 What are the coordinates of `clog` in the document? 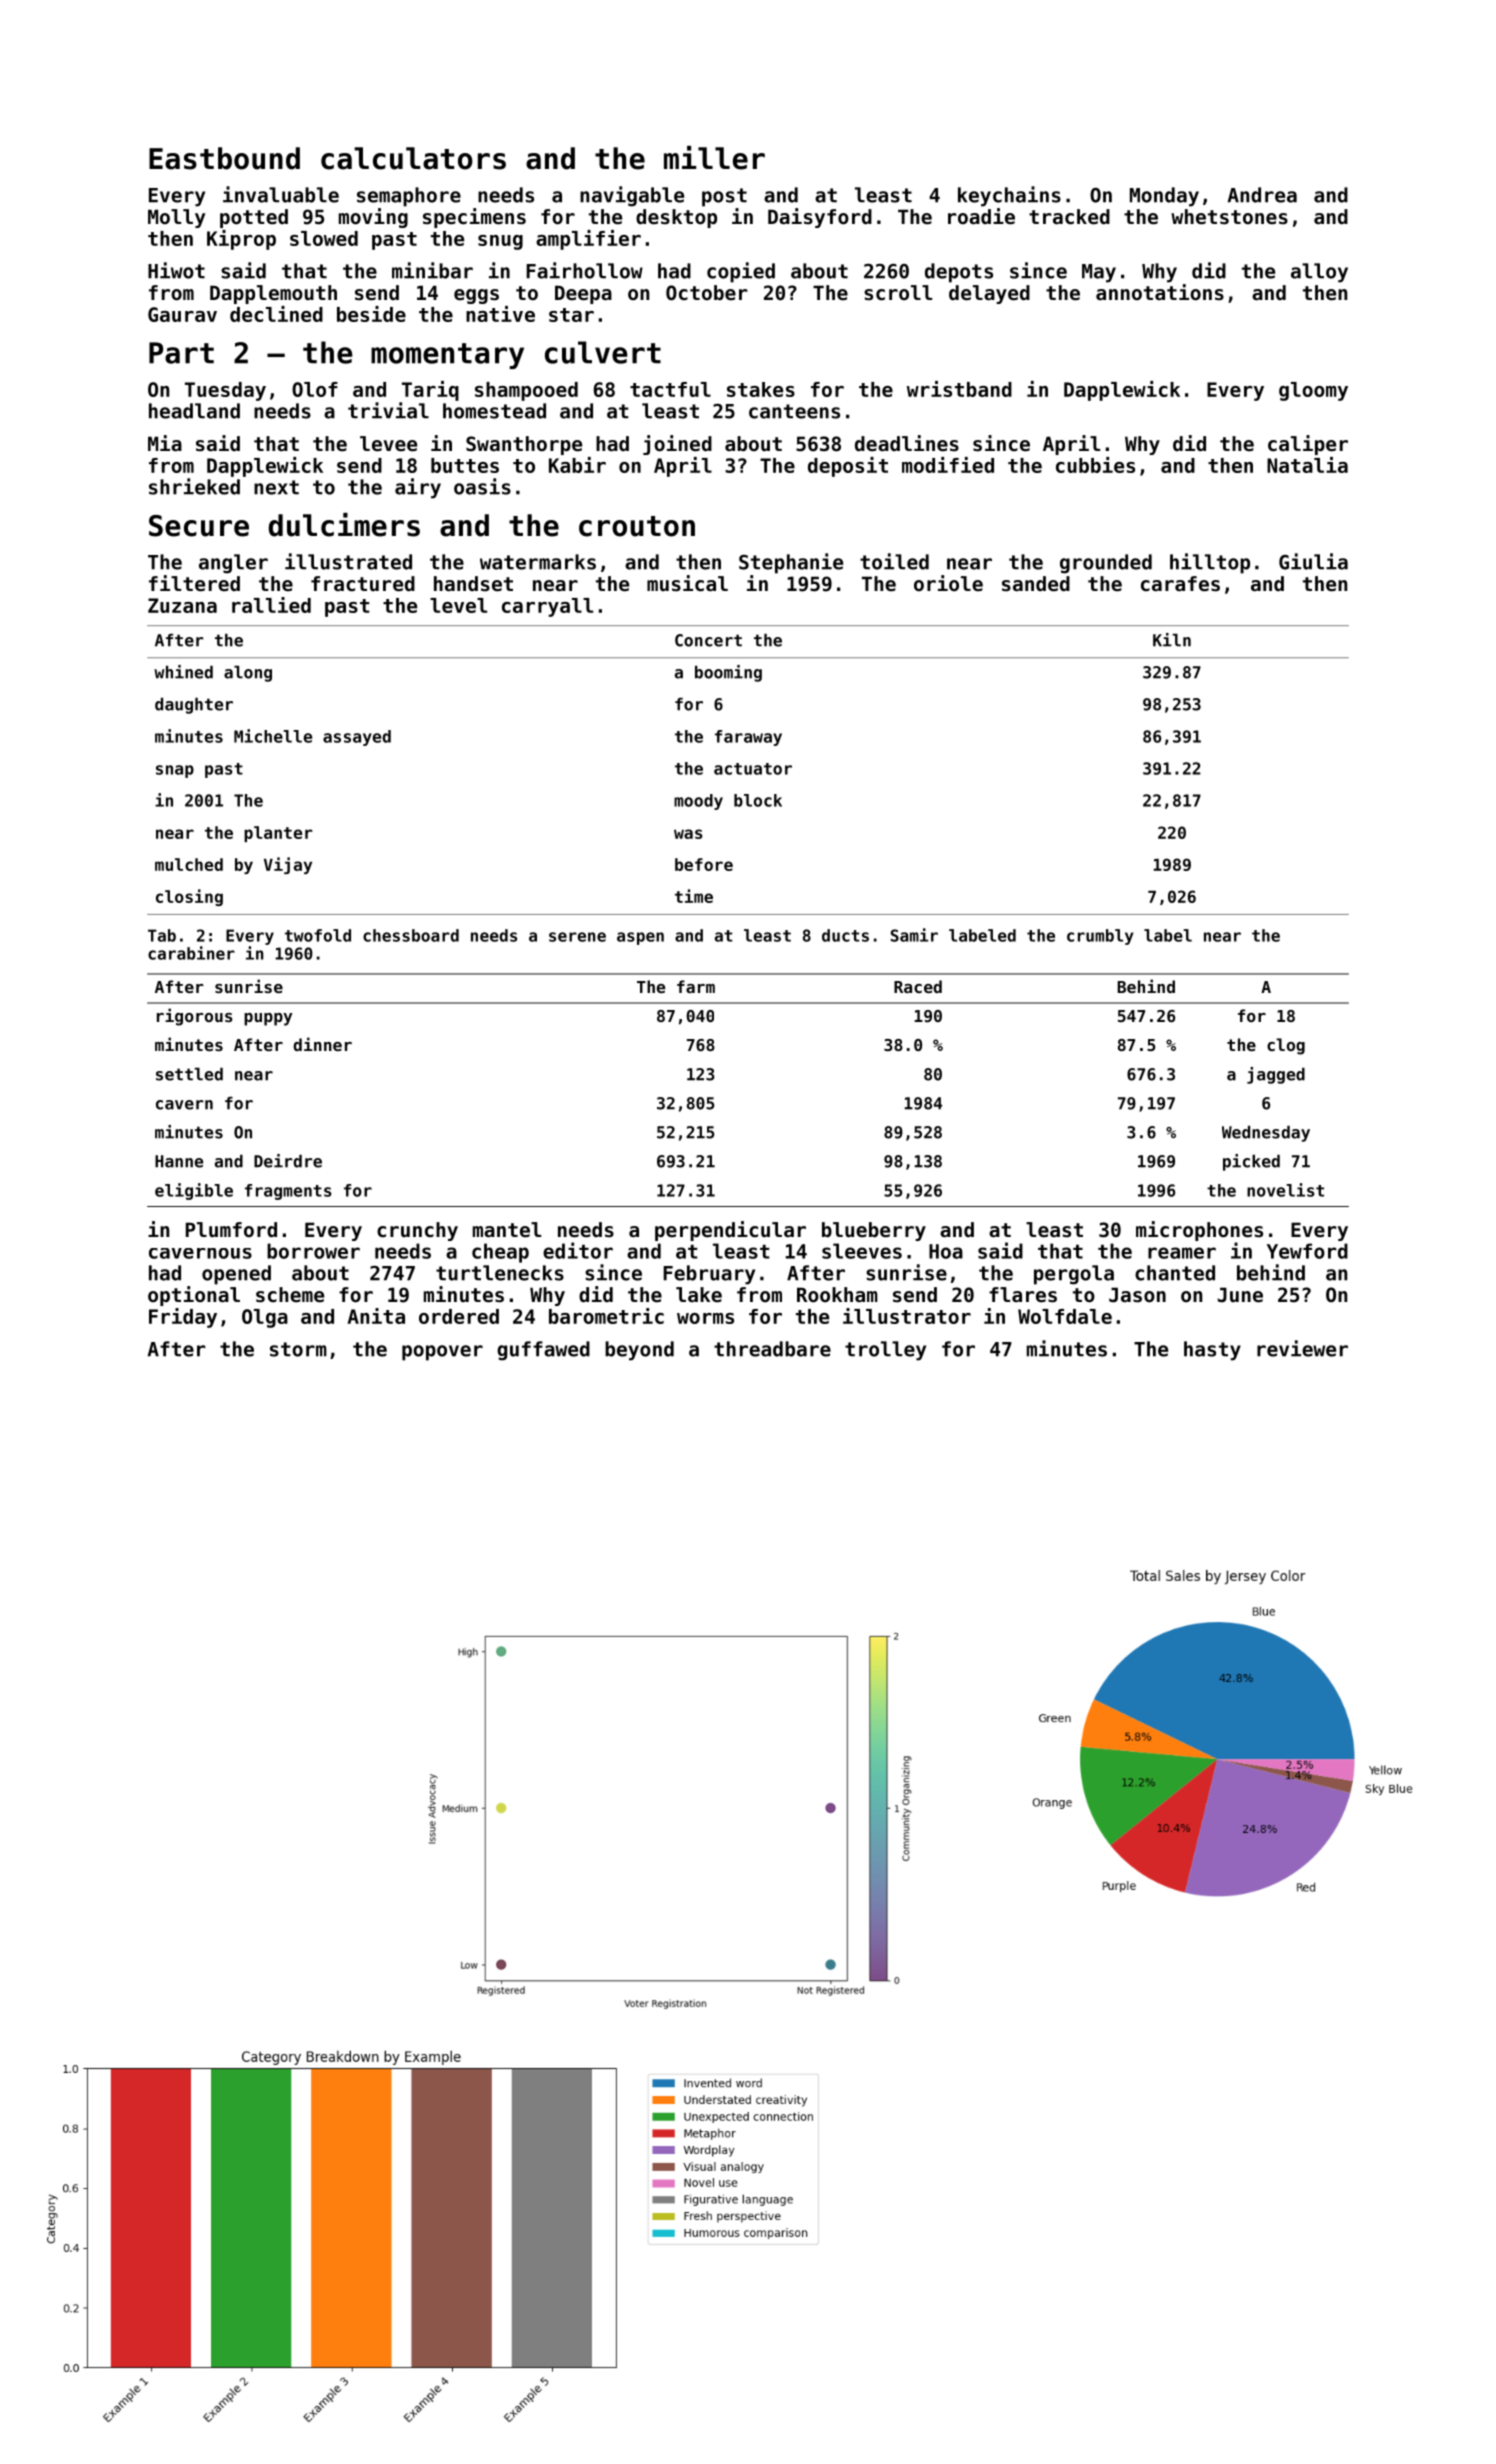 It's located at (1286, 1046).
